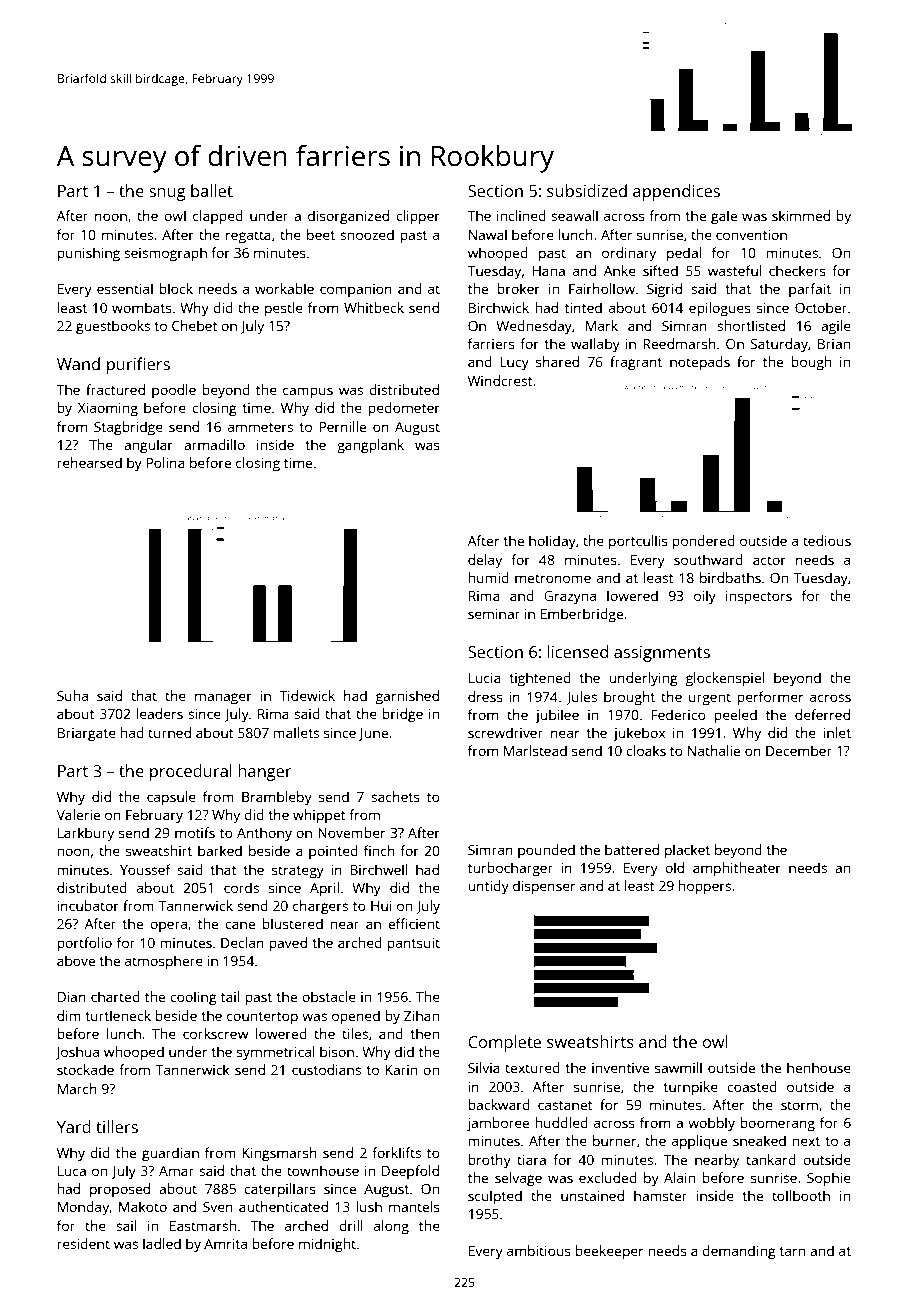  I want to click on Mark, so click(602, 325).
